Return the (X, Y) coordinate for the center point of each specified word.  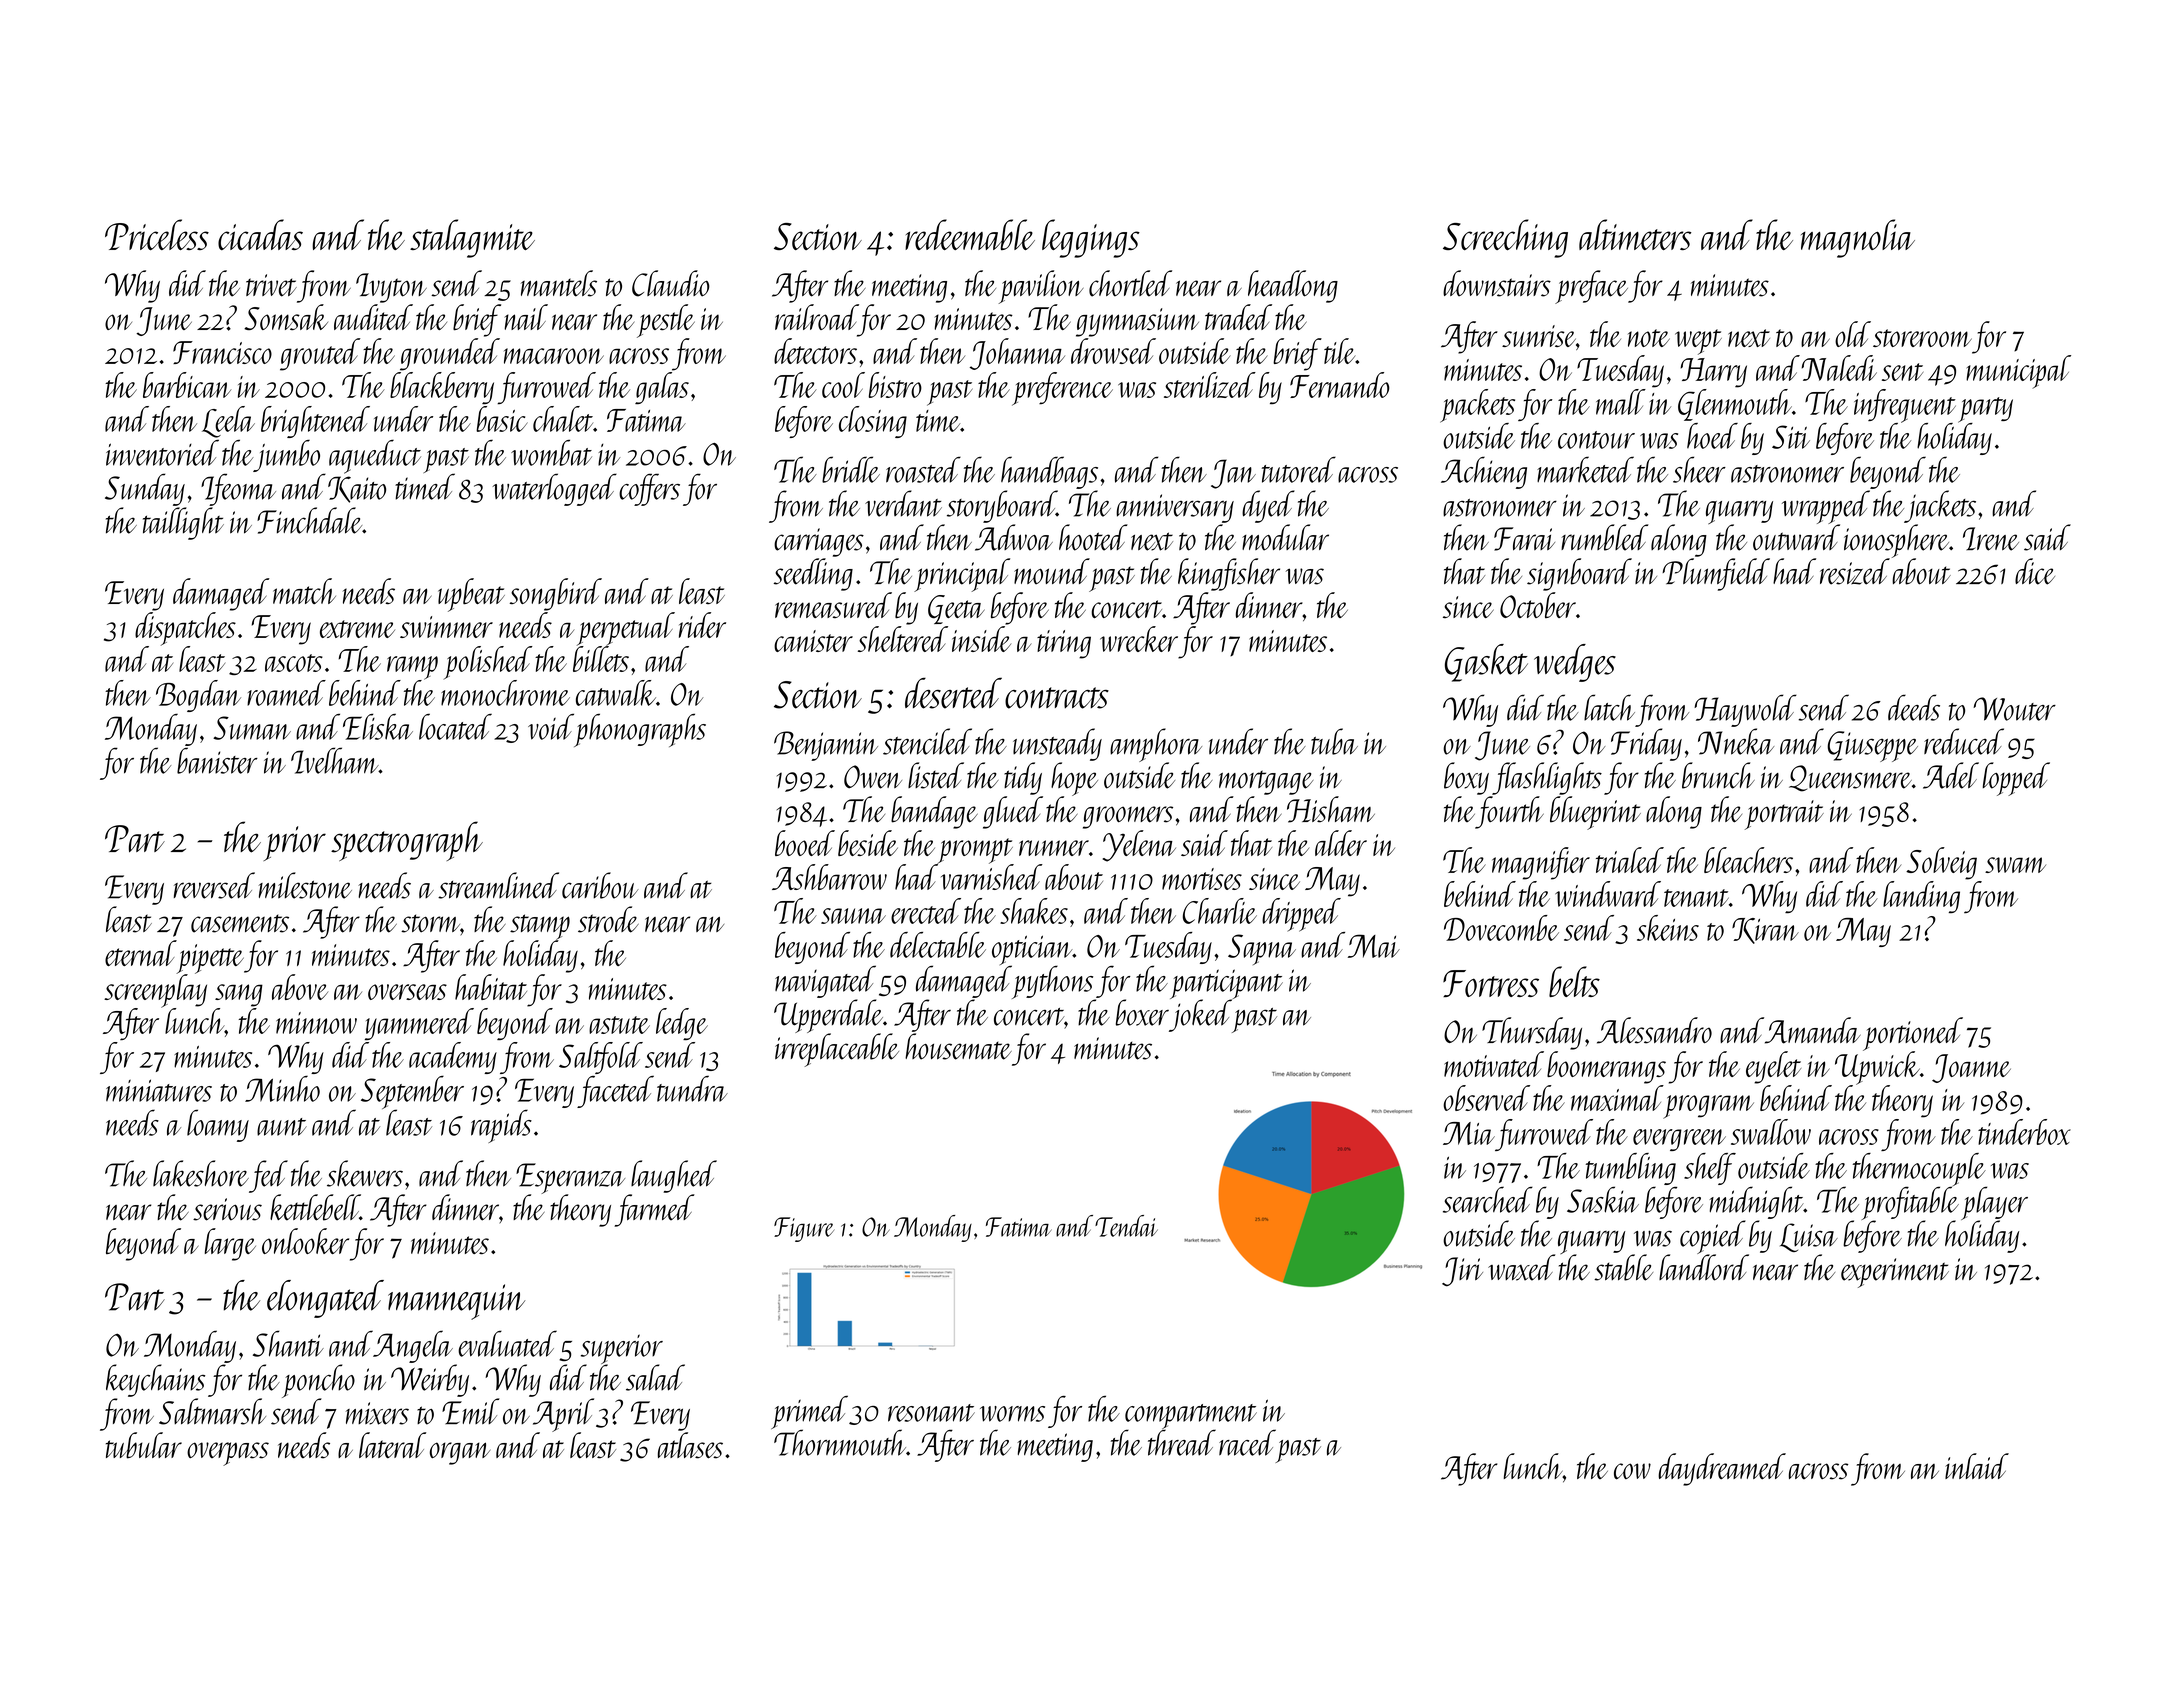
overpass (228, 1454)
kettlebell (315, 1207)
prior (295, 843)
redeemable (970, 234)
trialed (1630, 860)
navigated (825, 981)
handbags (1049, 472)
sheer (1699, 469)
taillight (183, 523)
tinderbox (2024, 1132)
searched (1488, 1199)
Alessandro (1654, 1030)
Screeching (1505, 238)
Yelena (1139, 846)
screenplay (155, 991)
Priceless (157, 234)
